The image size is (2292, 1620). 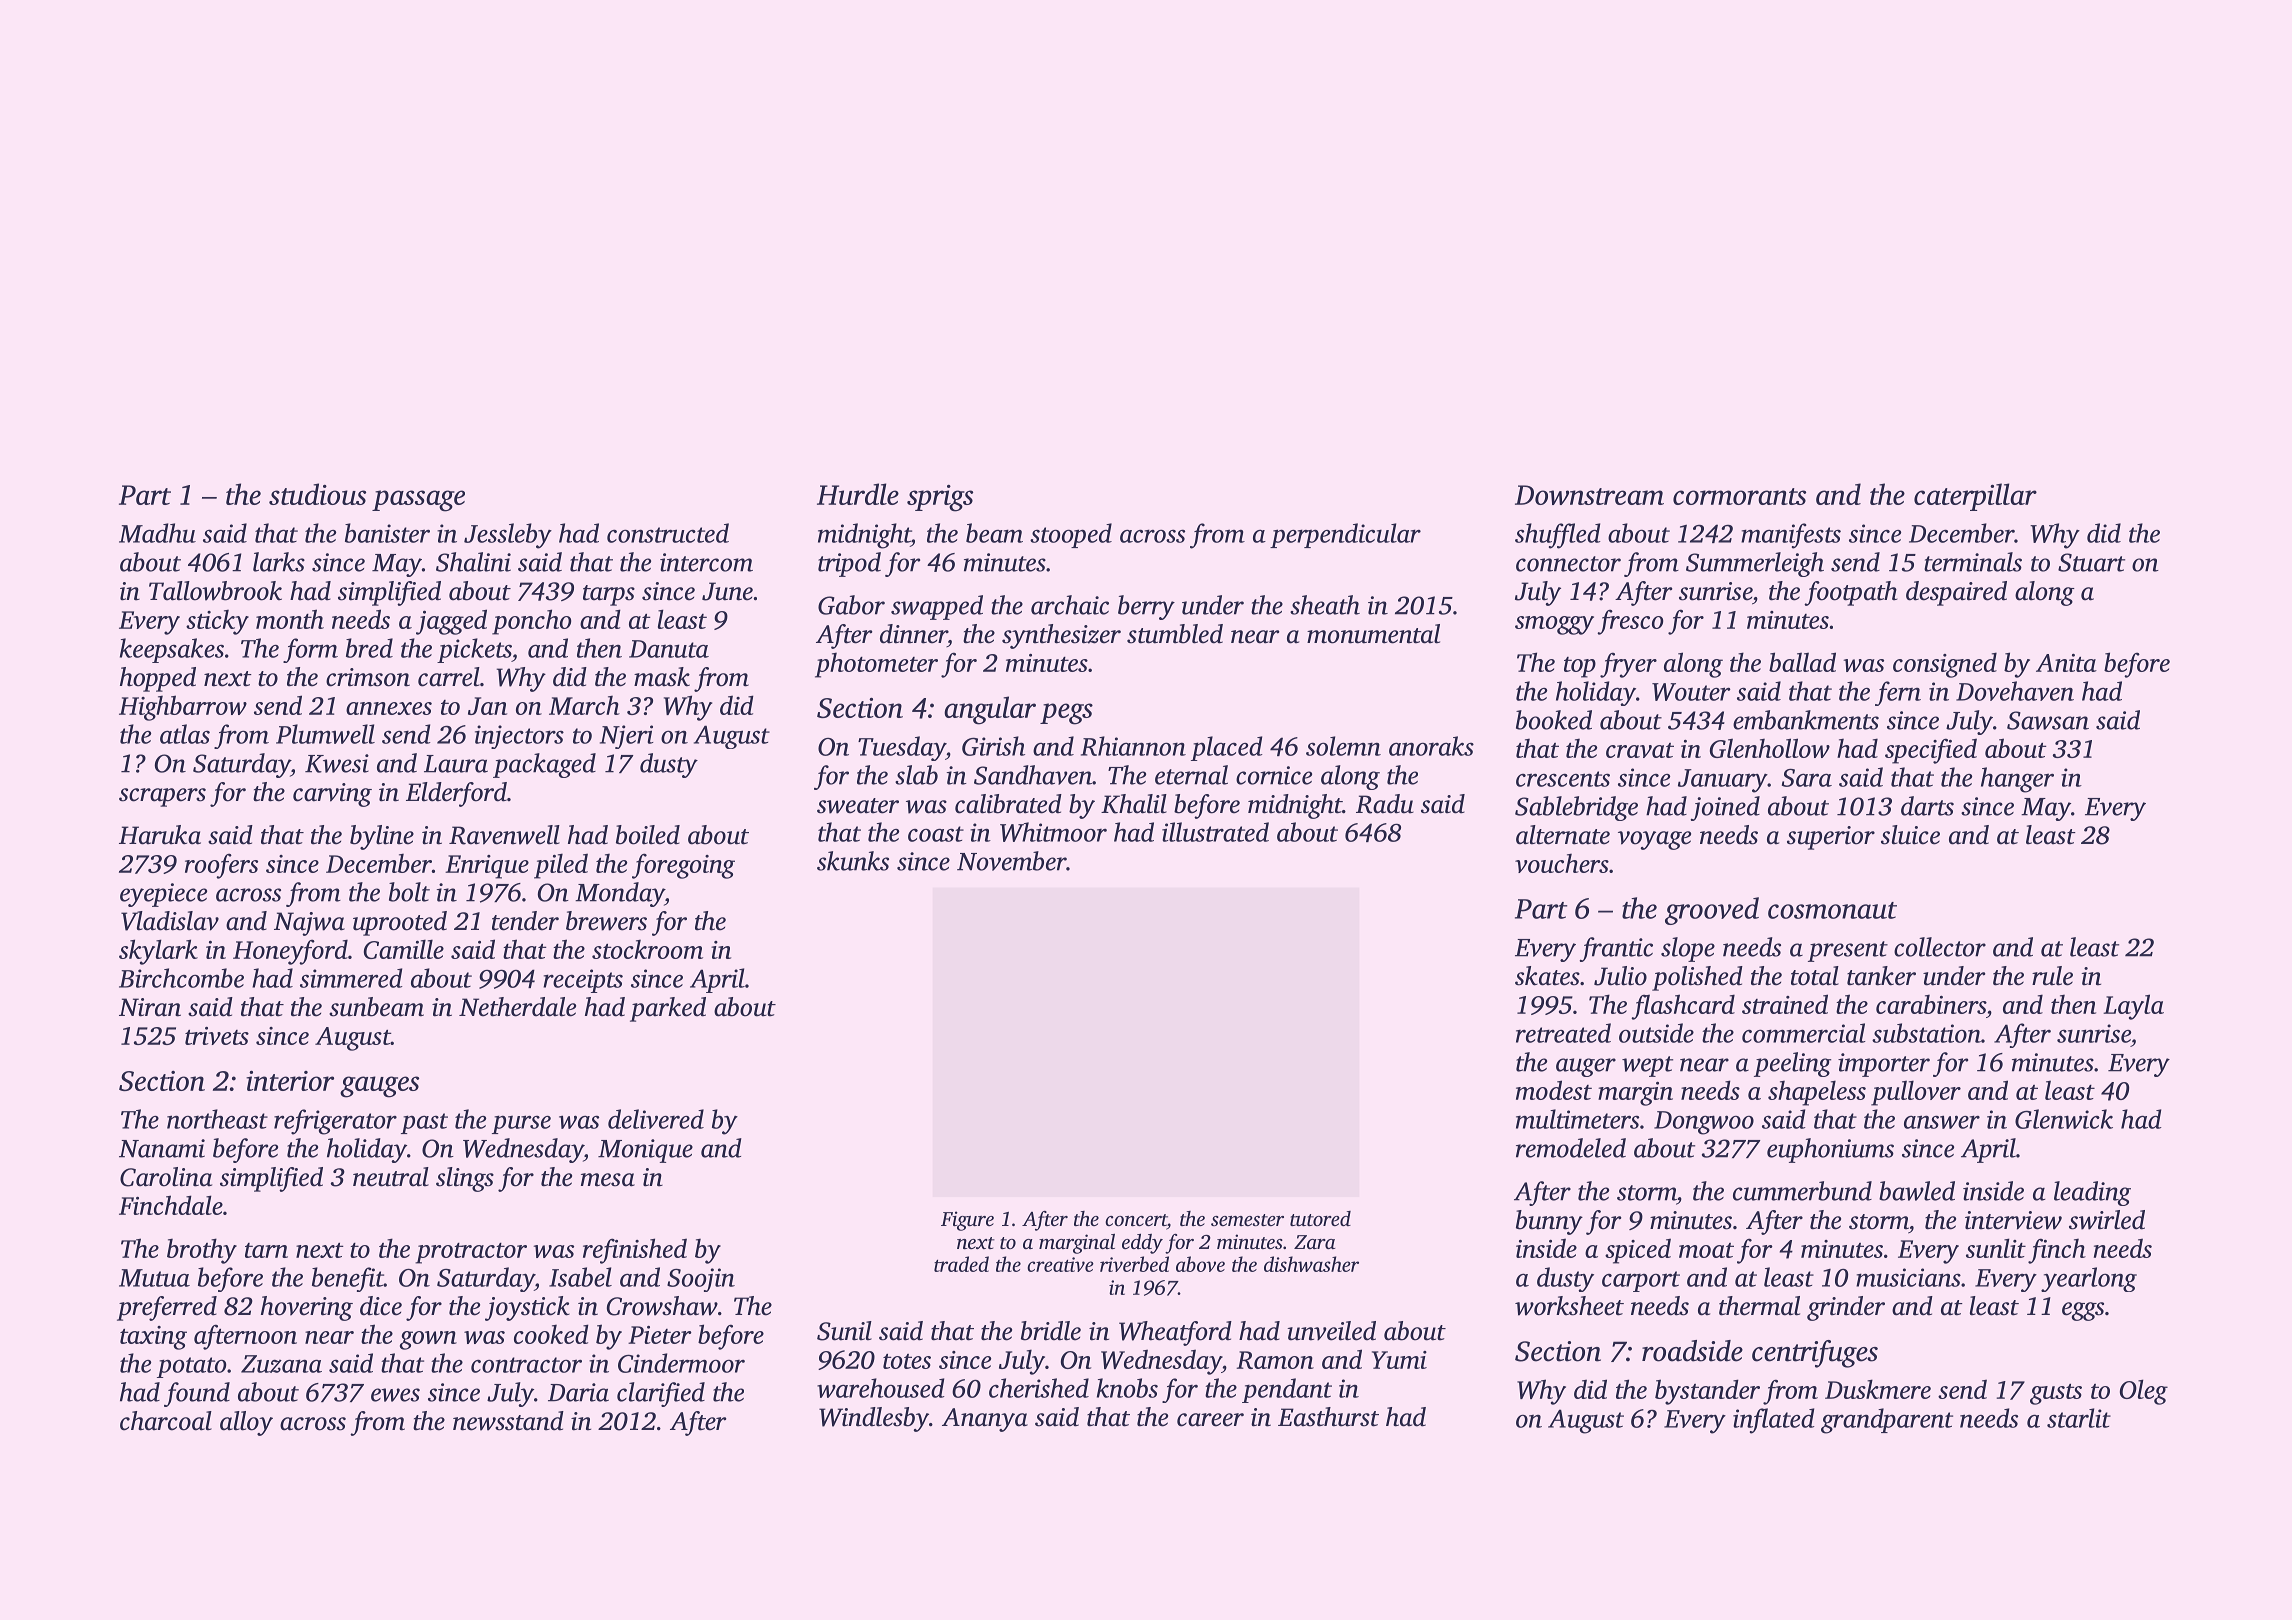 What do you see at coordinates (916, 775) in the image?
I see `slab` at bounding box center [916, 775].
